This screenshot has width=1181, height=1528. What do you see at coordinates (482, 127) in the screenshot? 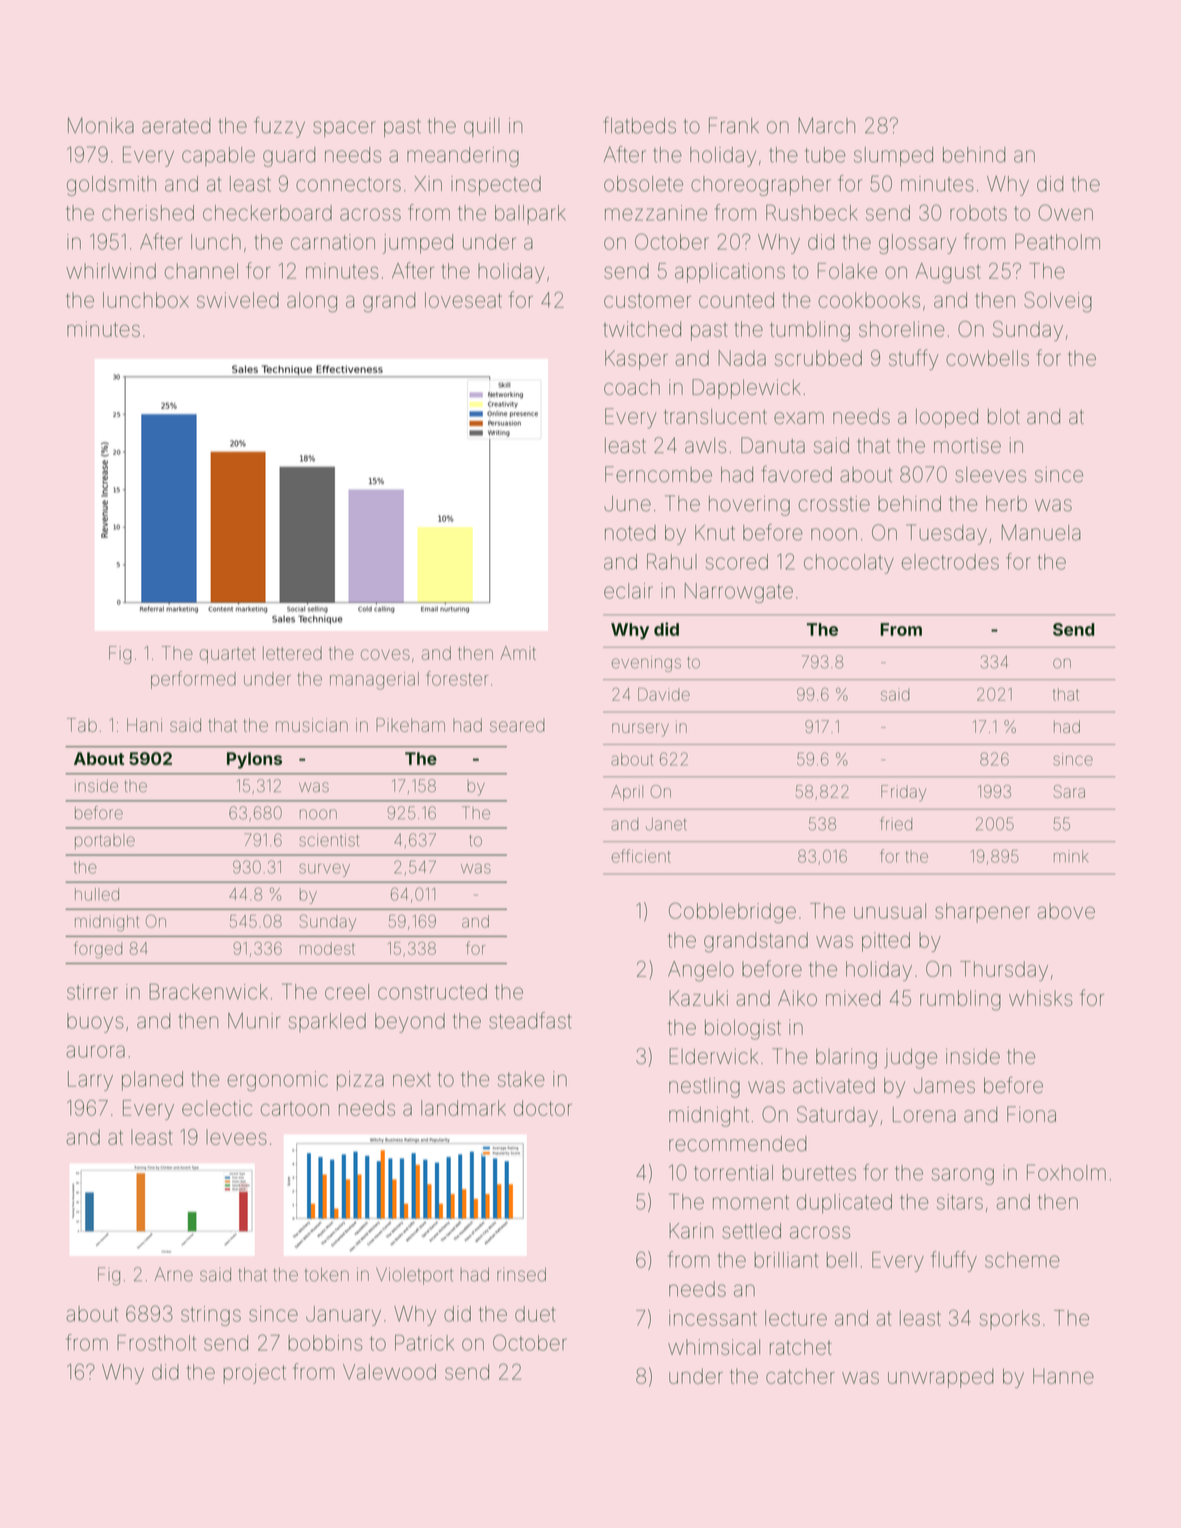
I see `quill` at bounding box center [482, 127].
